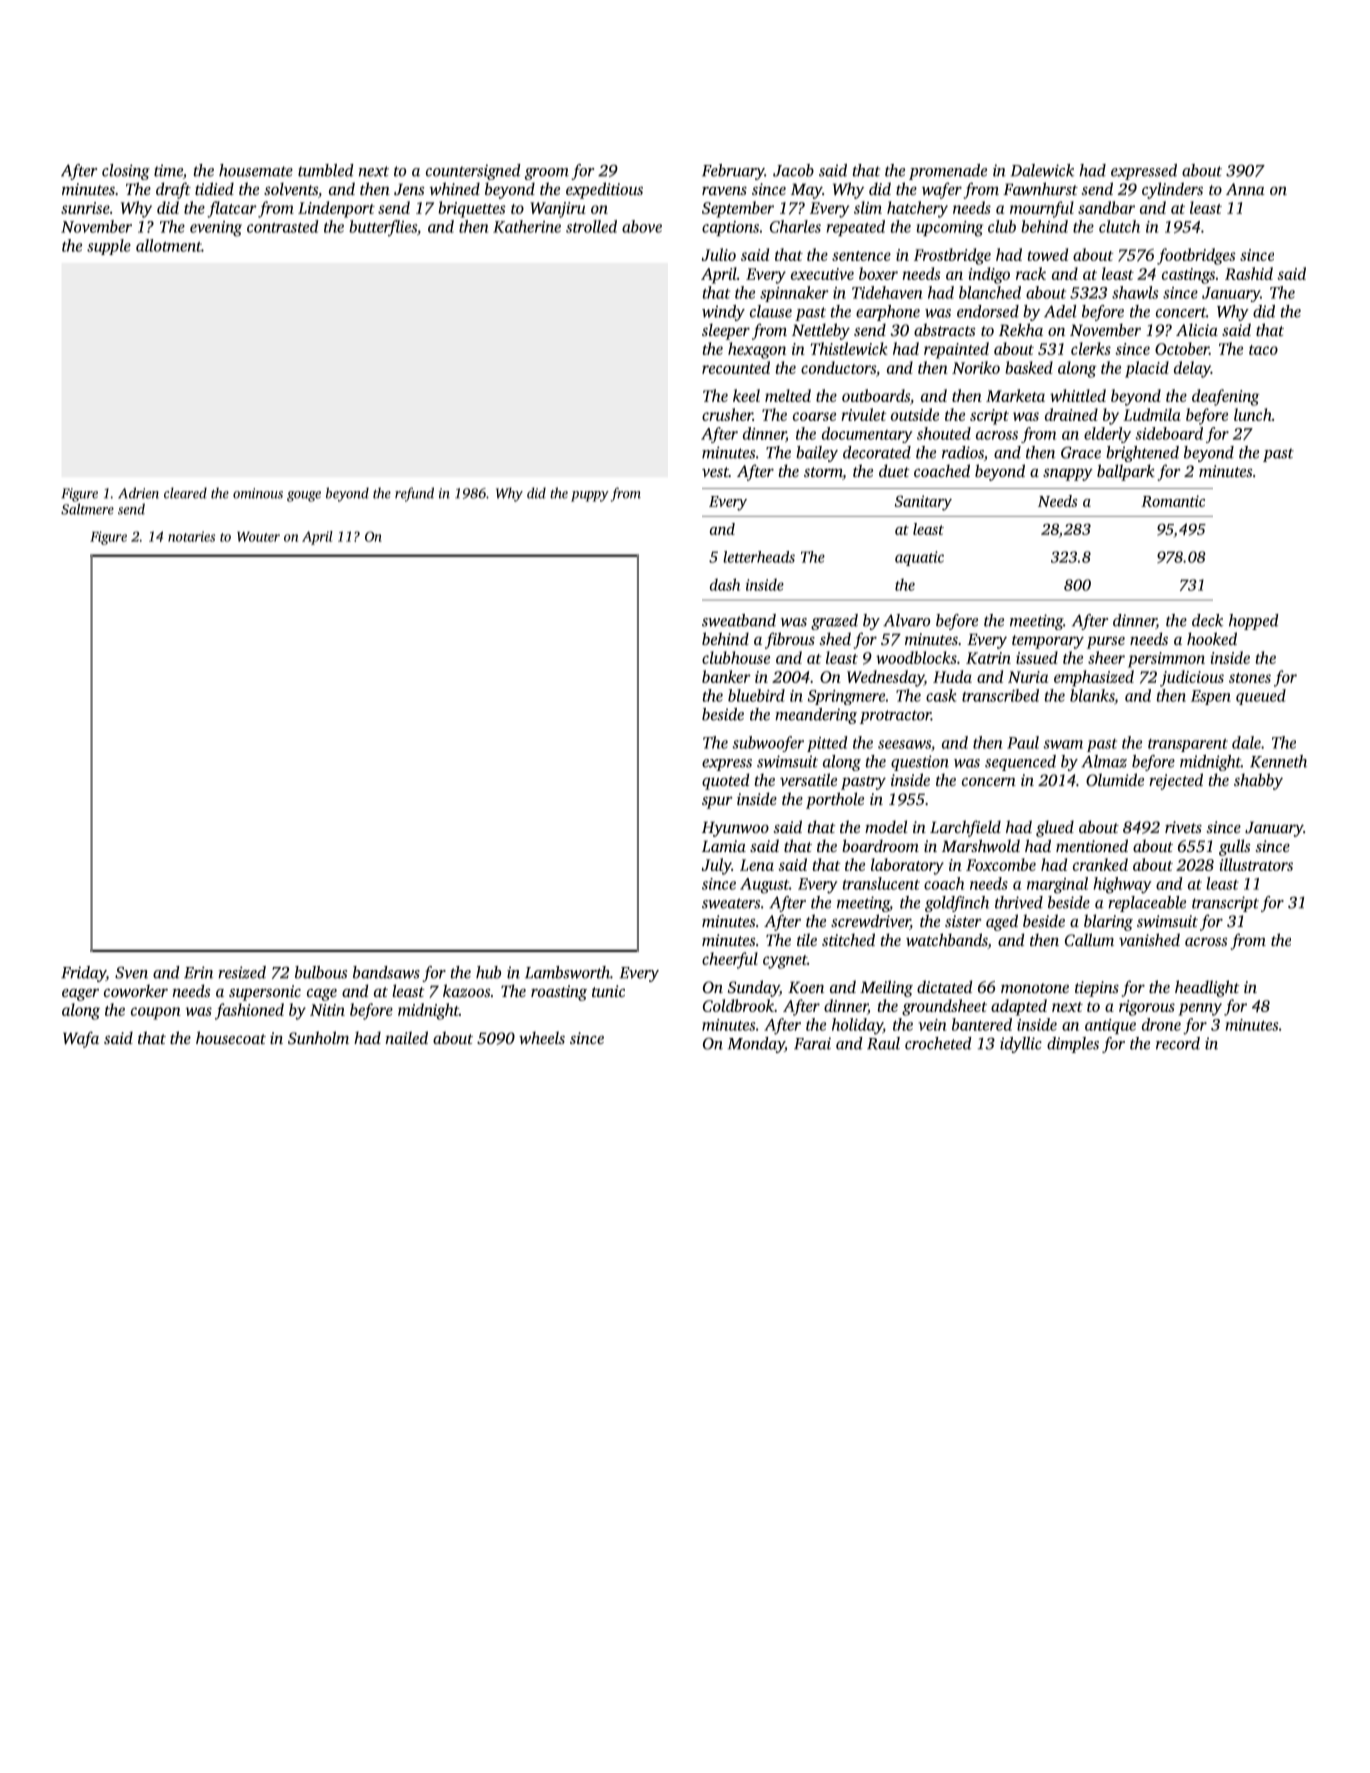 This screenshot has width=1370, height=1773. What do you see at coordinates (138, 493) in the screenshot?
I see `Adrien` at bounding box center [138, 493].
